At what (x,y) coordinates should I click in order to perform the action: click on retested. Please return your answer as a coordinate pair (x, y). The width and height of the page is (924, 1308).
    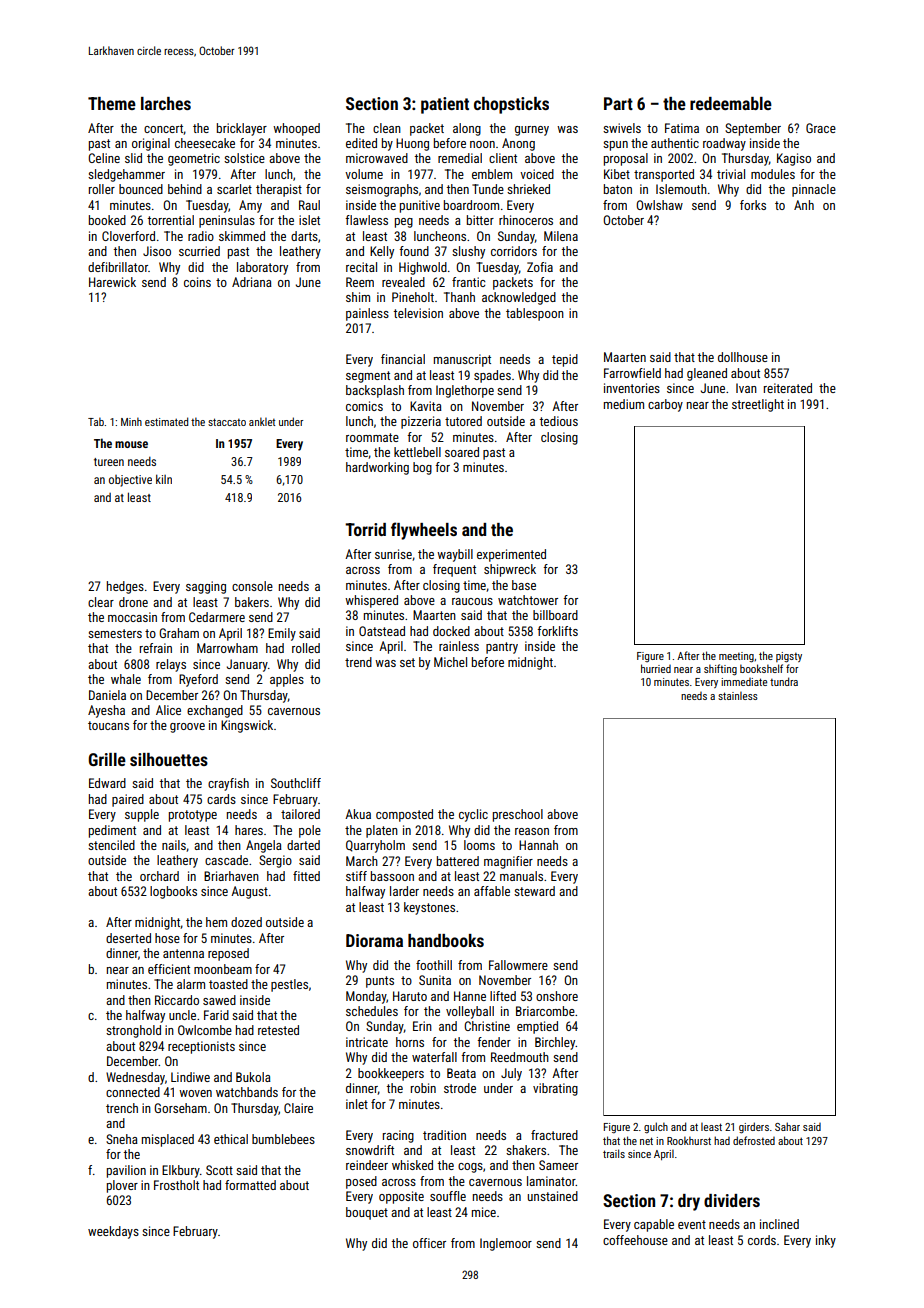
    Looking at the image, I should click on (278, 1030).
